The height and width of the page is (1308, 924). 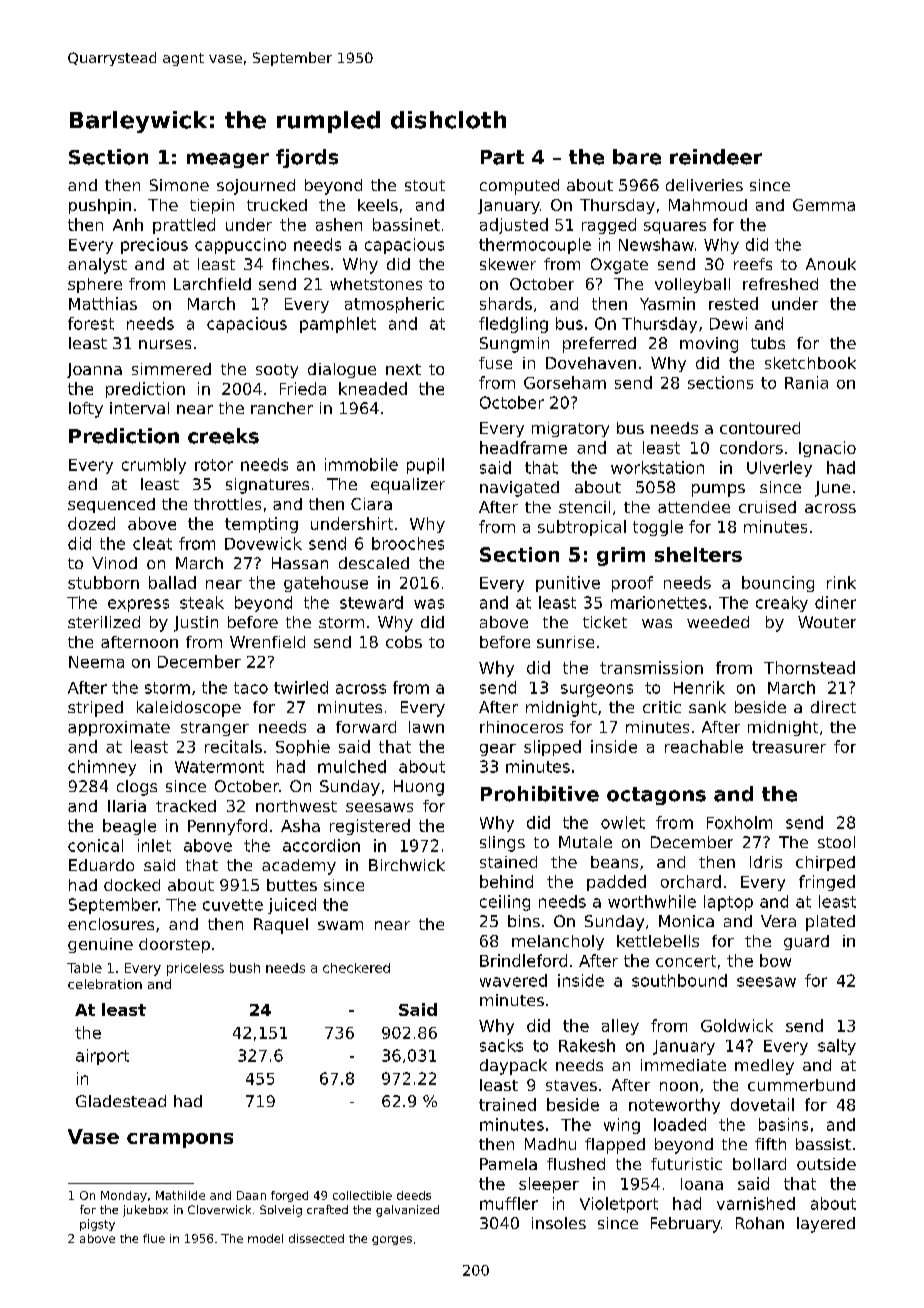 I want to click on checkered, so click(x=356, y=968).
